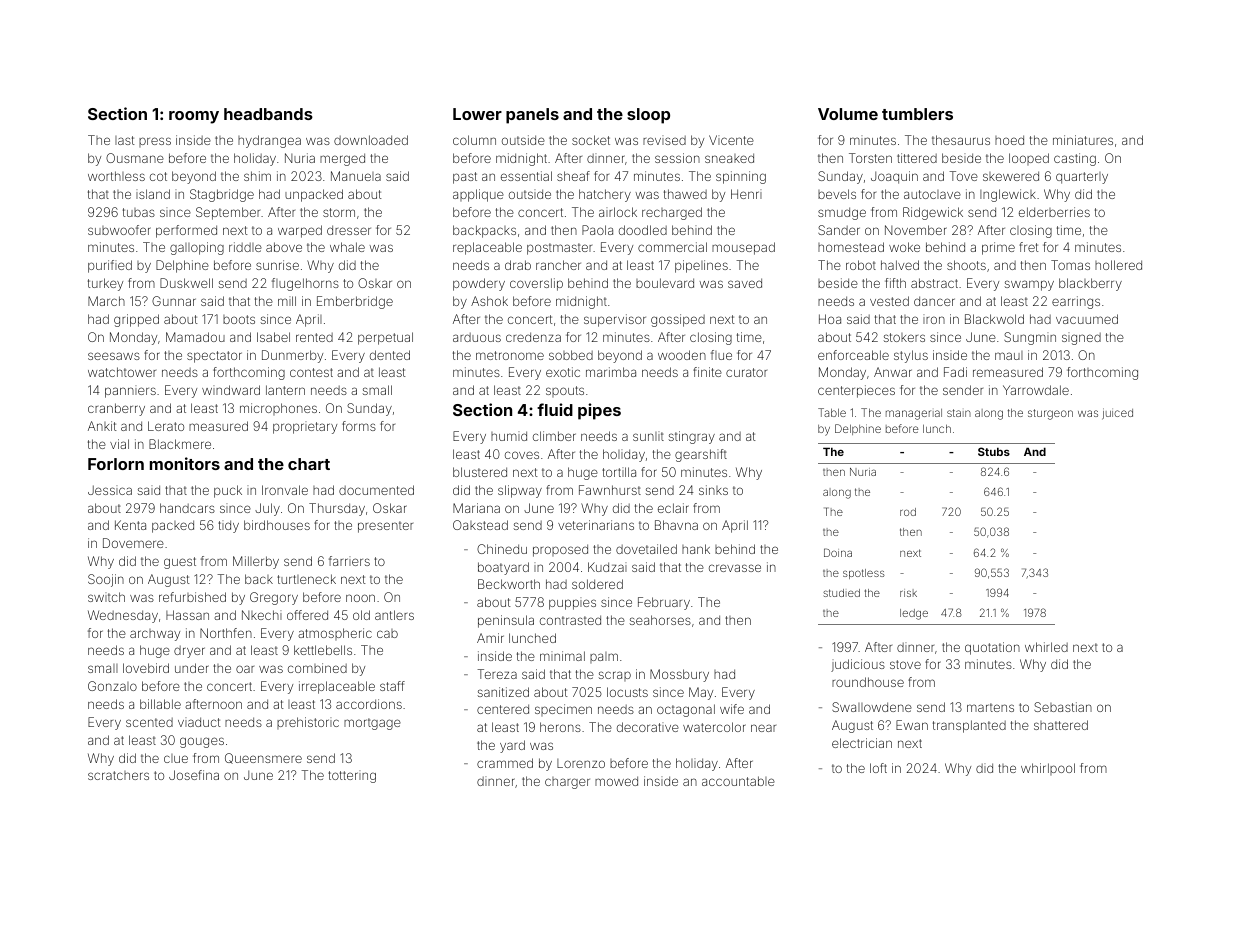 Image resolution: width=1233 pixels, height=952 pixels. What do you see at coordinates (908, 593) in the screenshot?
I see `risk` at bounding box center [908, 593].
